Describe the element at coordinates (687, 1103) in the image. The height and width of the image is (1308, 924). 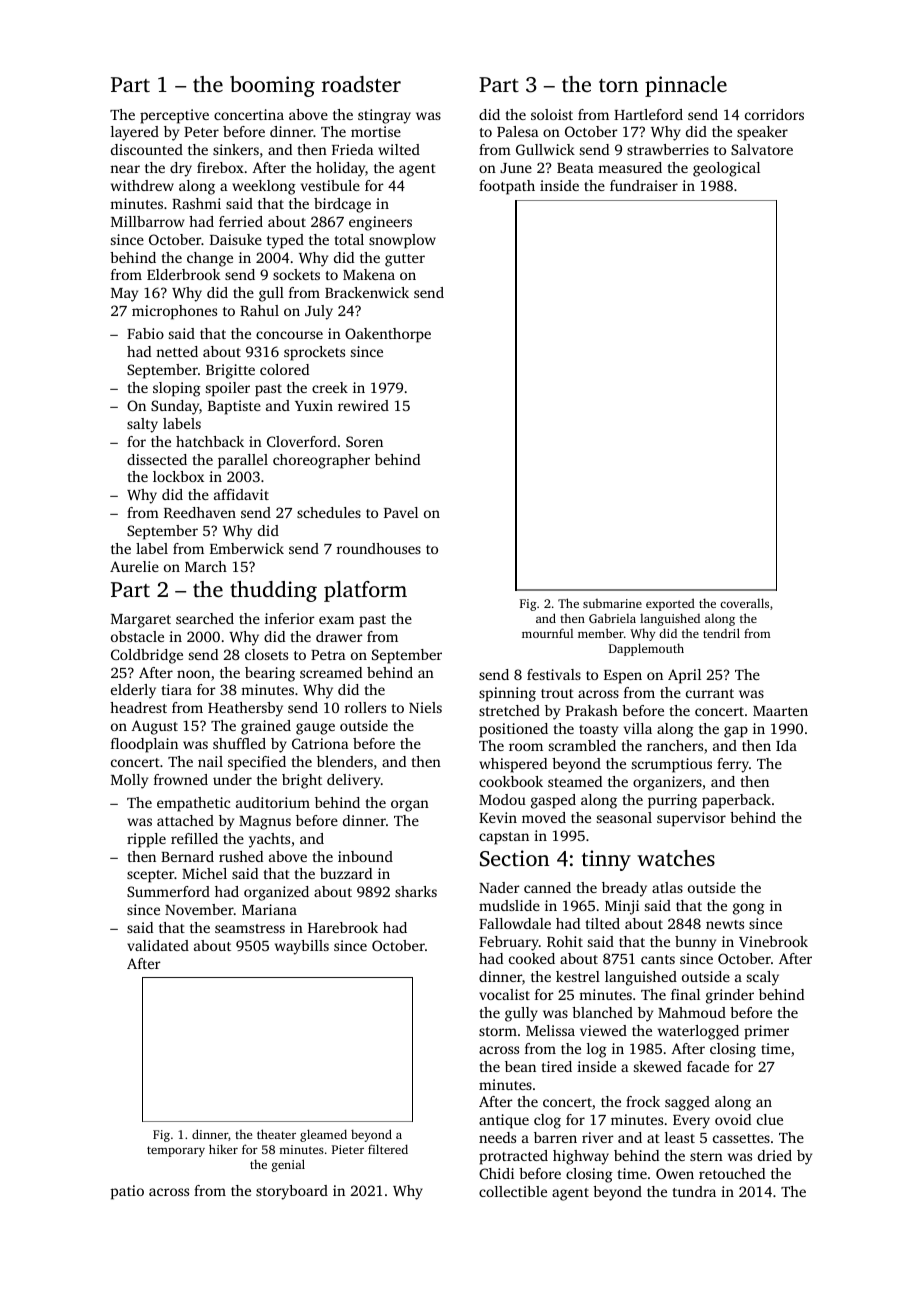
I see `sagged` at that location.
